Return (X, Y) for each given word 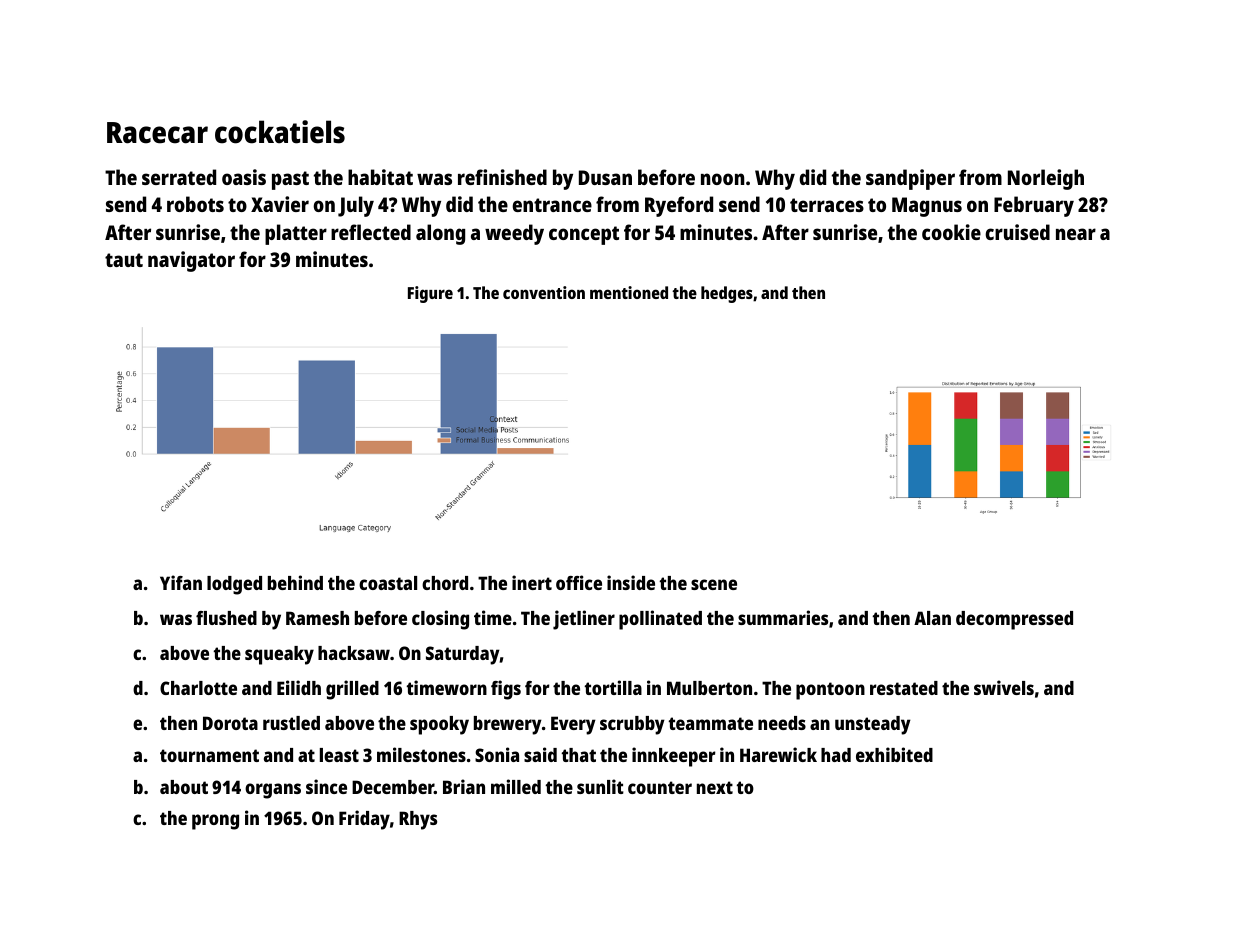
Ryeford (679, 206)
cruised (1017, 232)
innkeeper (674, 757)
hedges (727, 294)
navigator (191, 261)
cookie (951, 232)
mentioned (629, 292)
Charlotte (198, 688)
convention (544, 292)
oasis (244, 177)
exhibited (894, 754)
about (184, 787)
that (578, 755)
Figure (430, 294)
